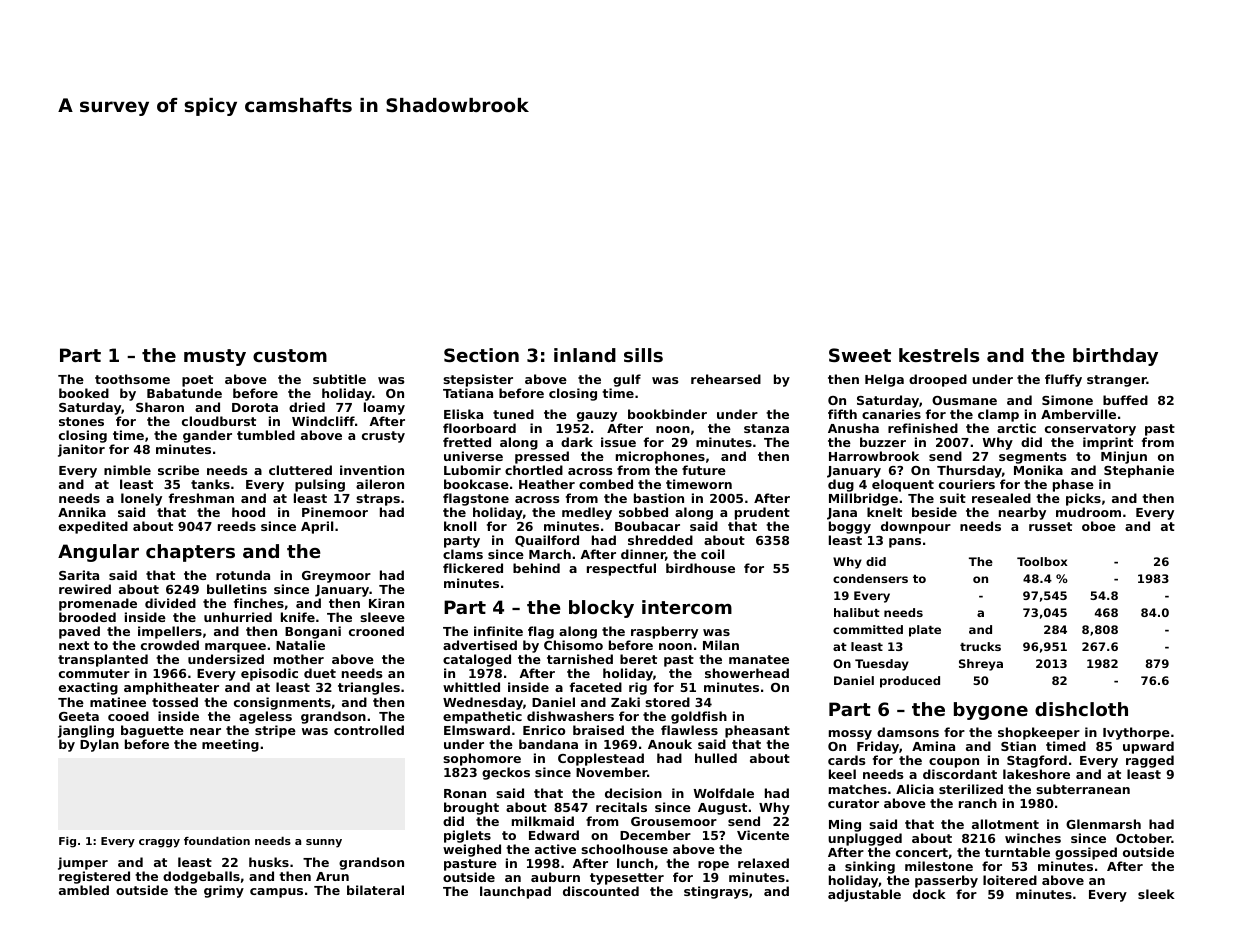 This document has width=1233, height=952. Describe the element at coordinates (544, 730) in the document. I see `Enrico` at that location.
